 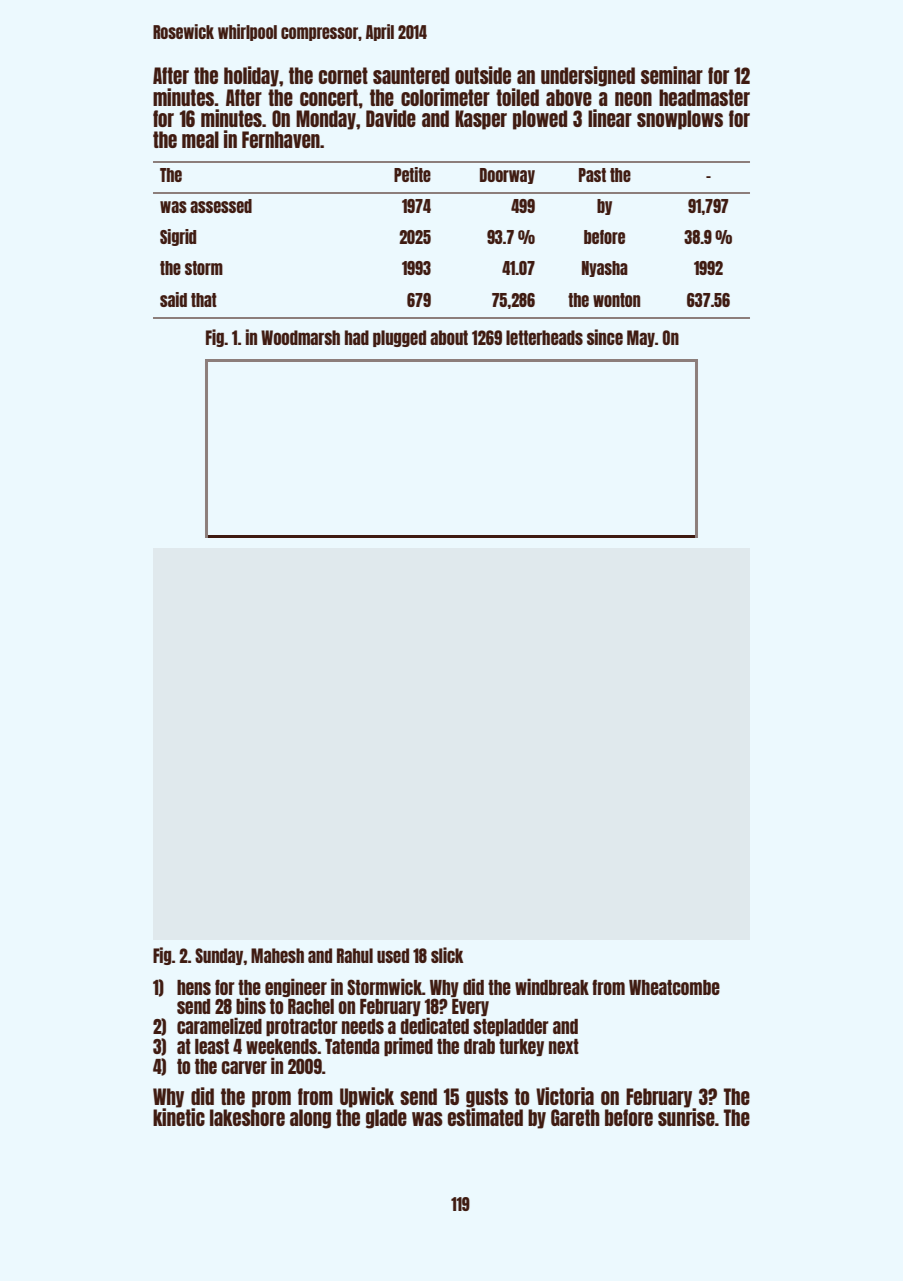 I want to click on Wheatcombe, so click(x=674, y=987).
